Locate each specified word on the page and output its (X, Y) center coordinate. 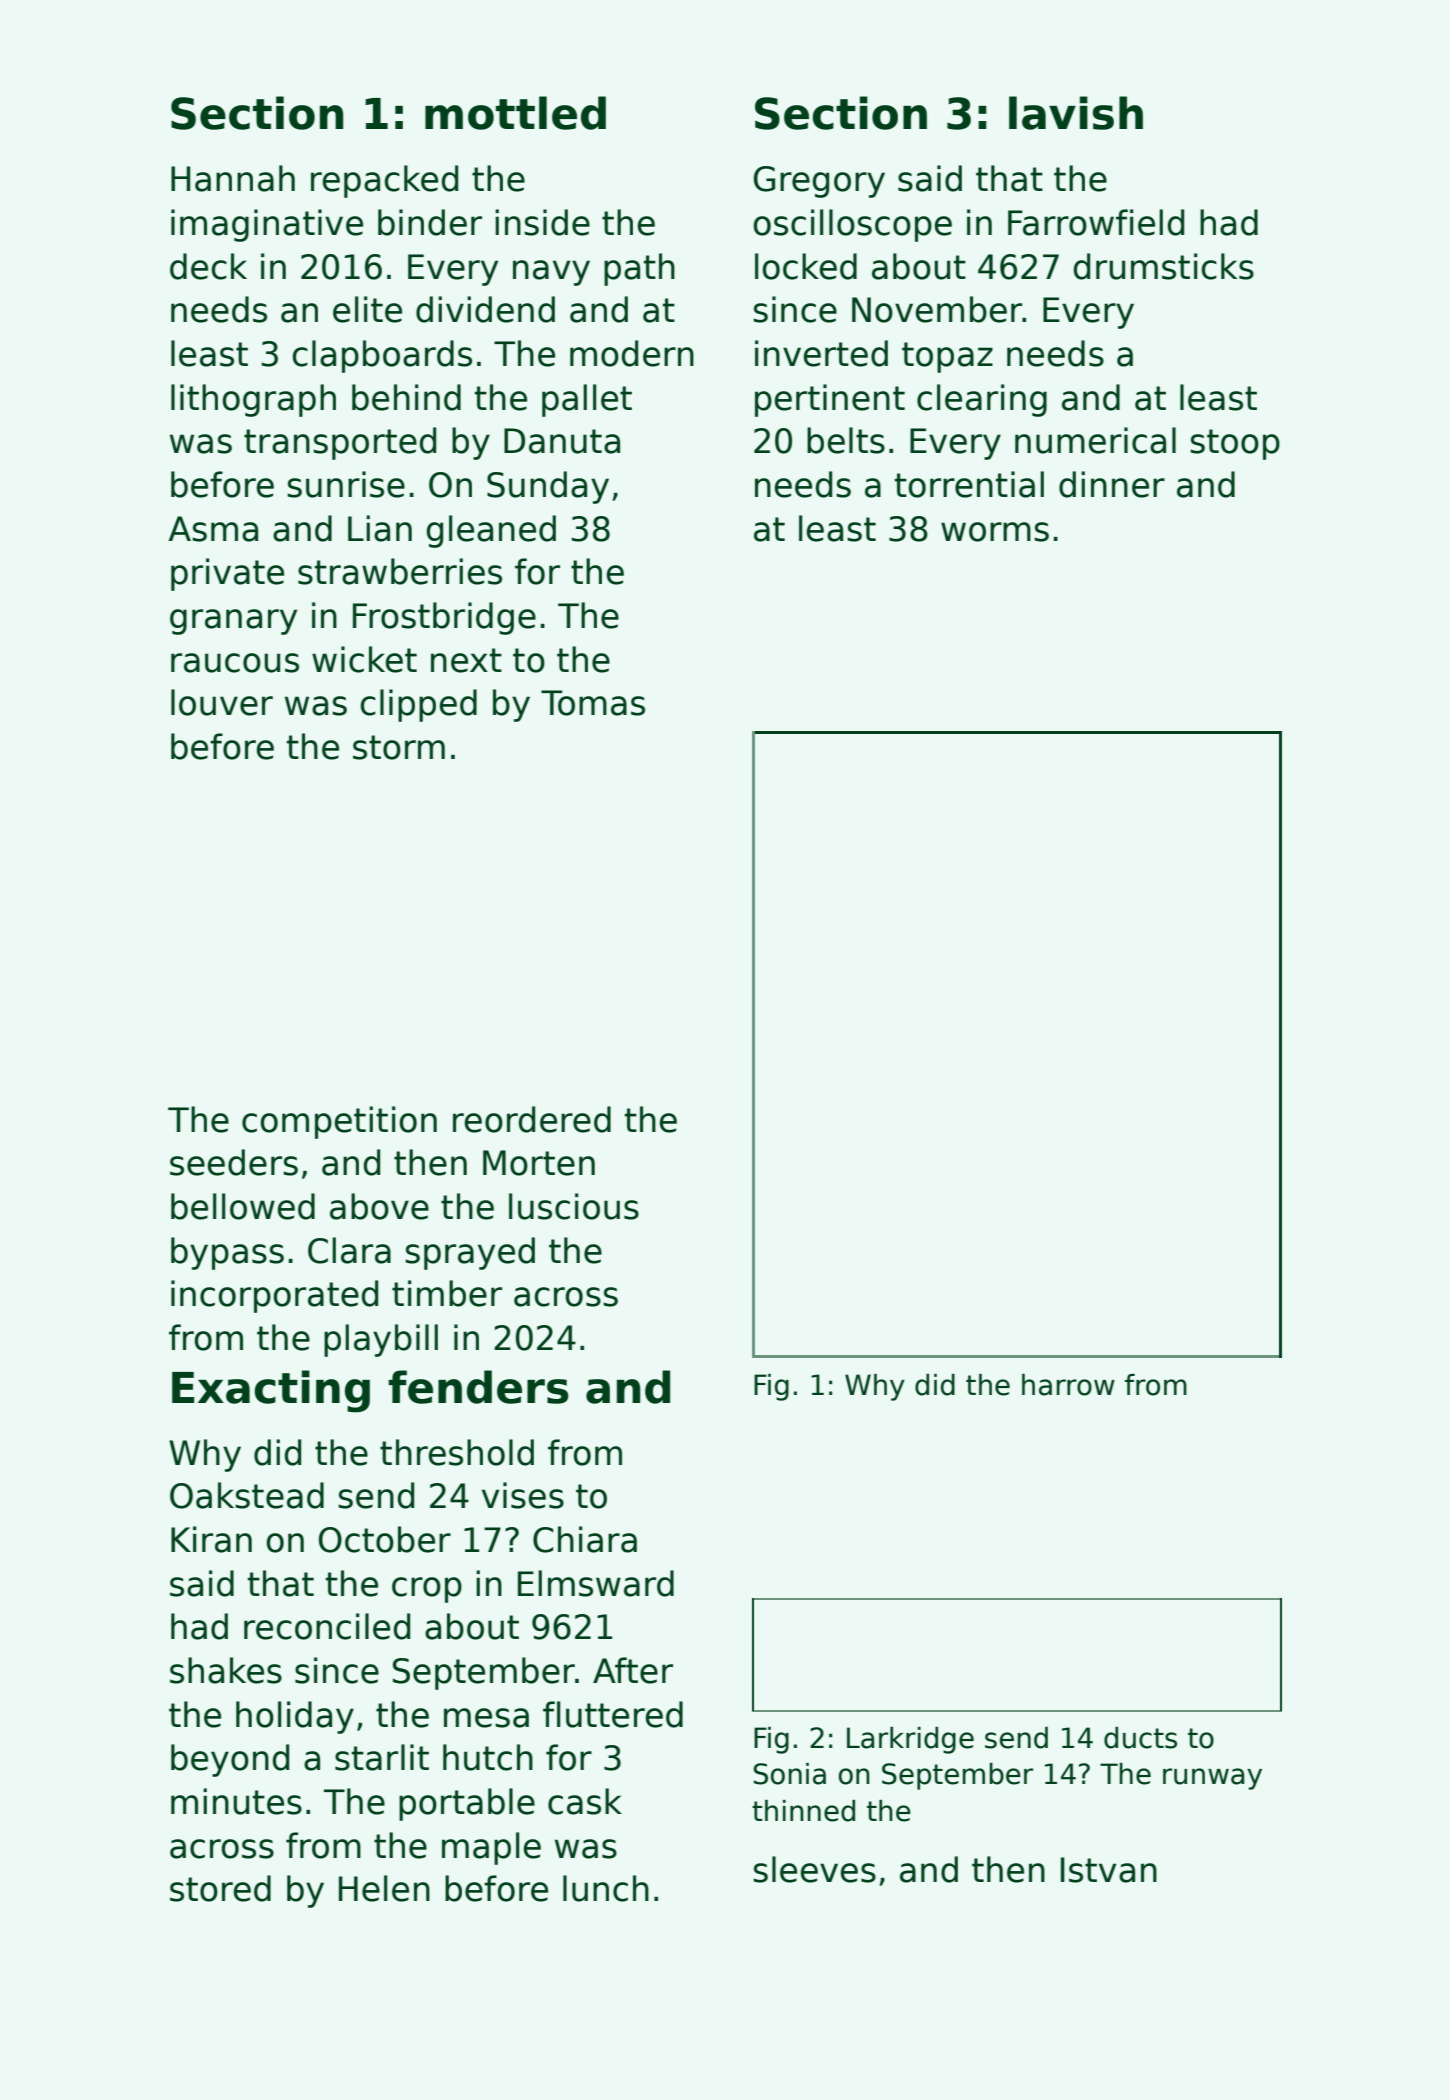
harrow (1068, 1385)
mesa (486, 1718)
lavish (1076, 113)
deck (208, 266)
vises (523, 1495)
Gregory (819, 182)
